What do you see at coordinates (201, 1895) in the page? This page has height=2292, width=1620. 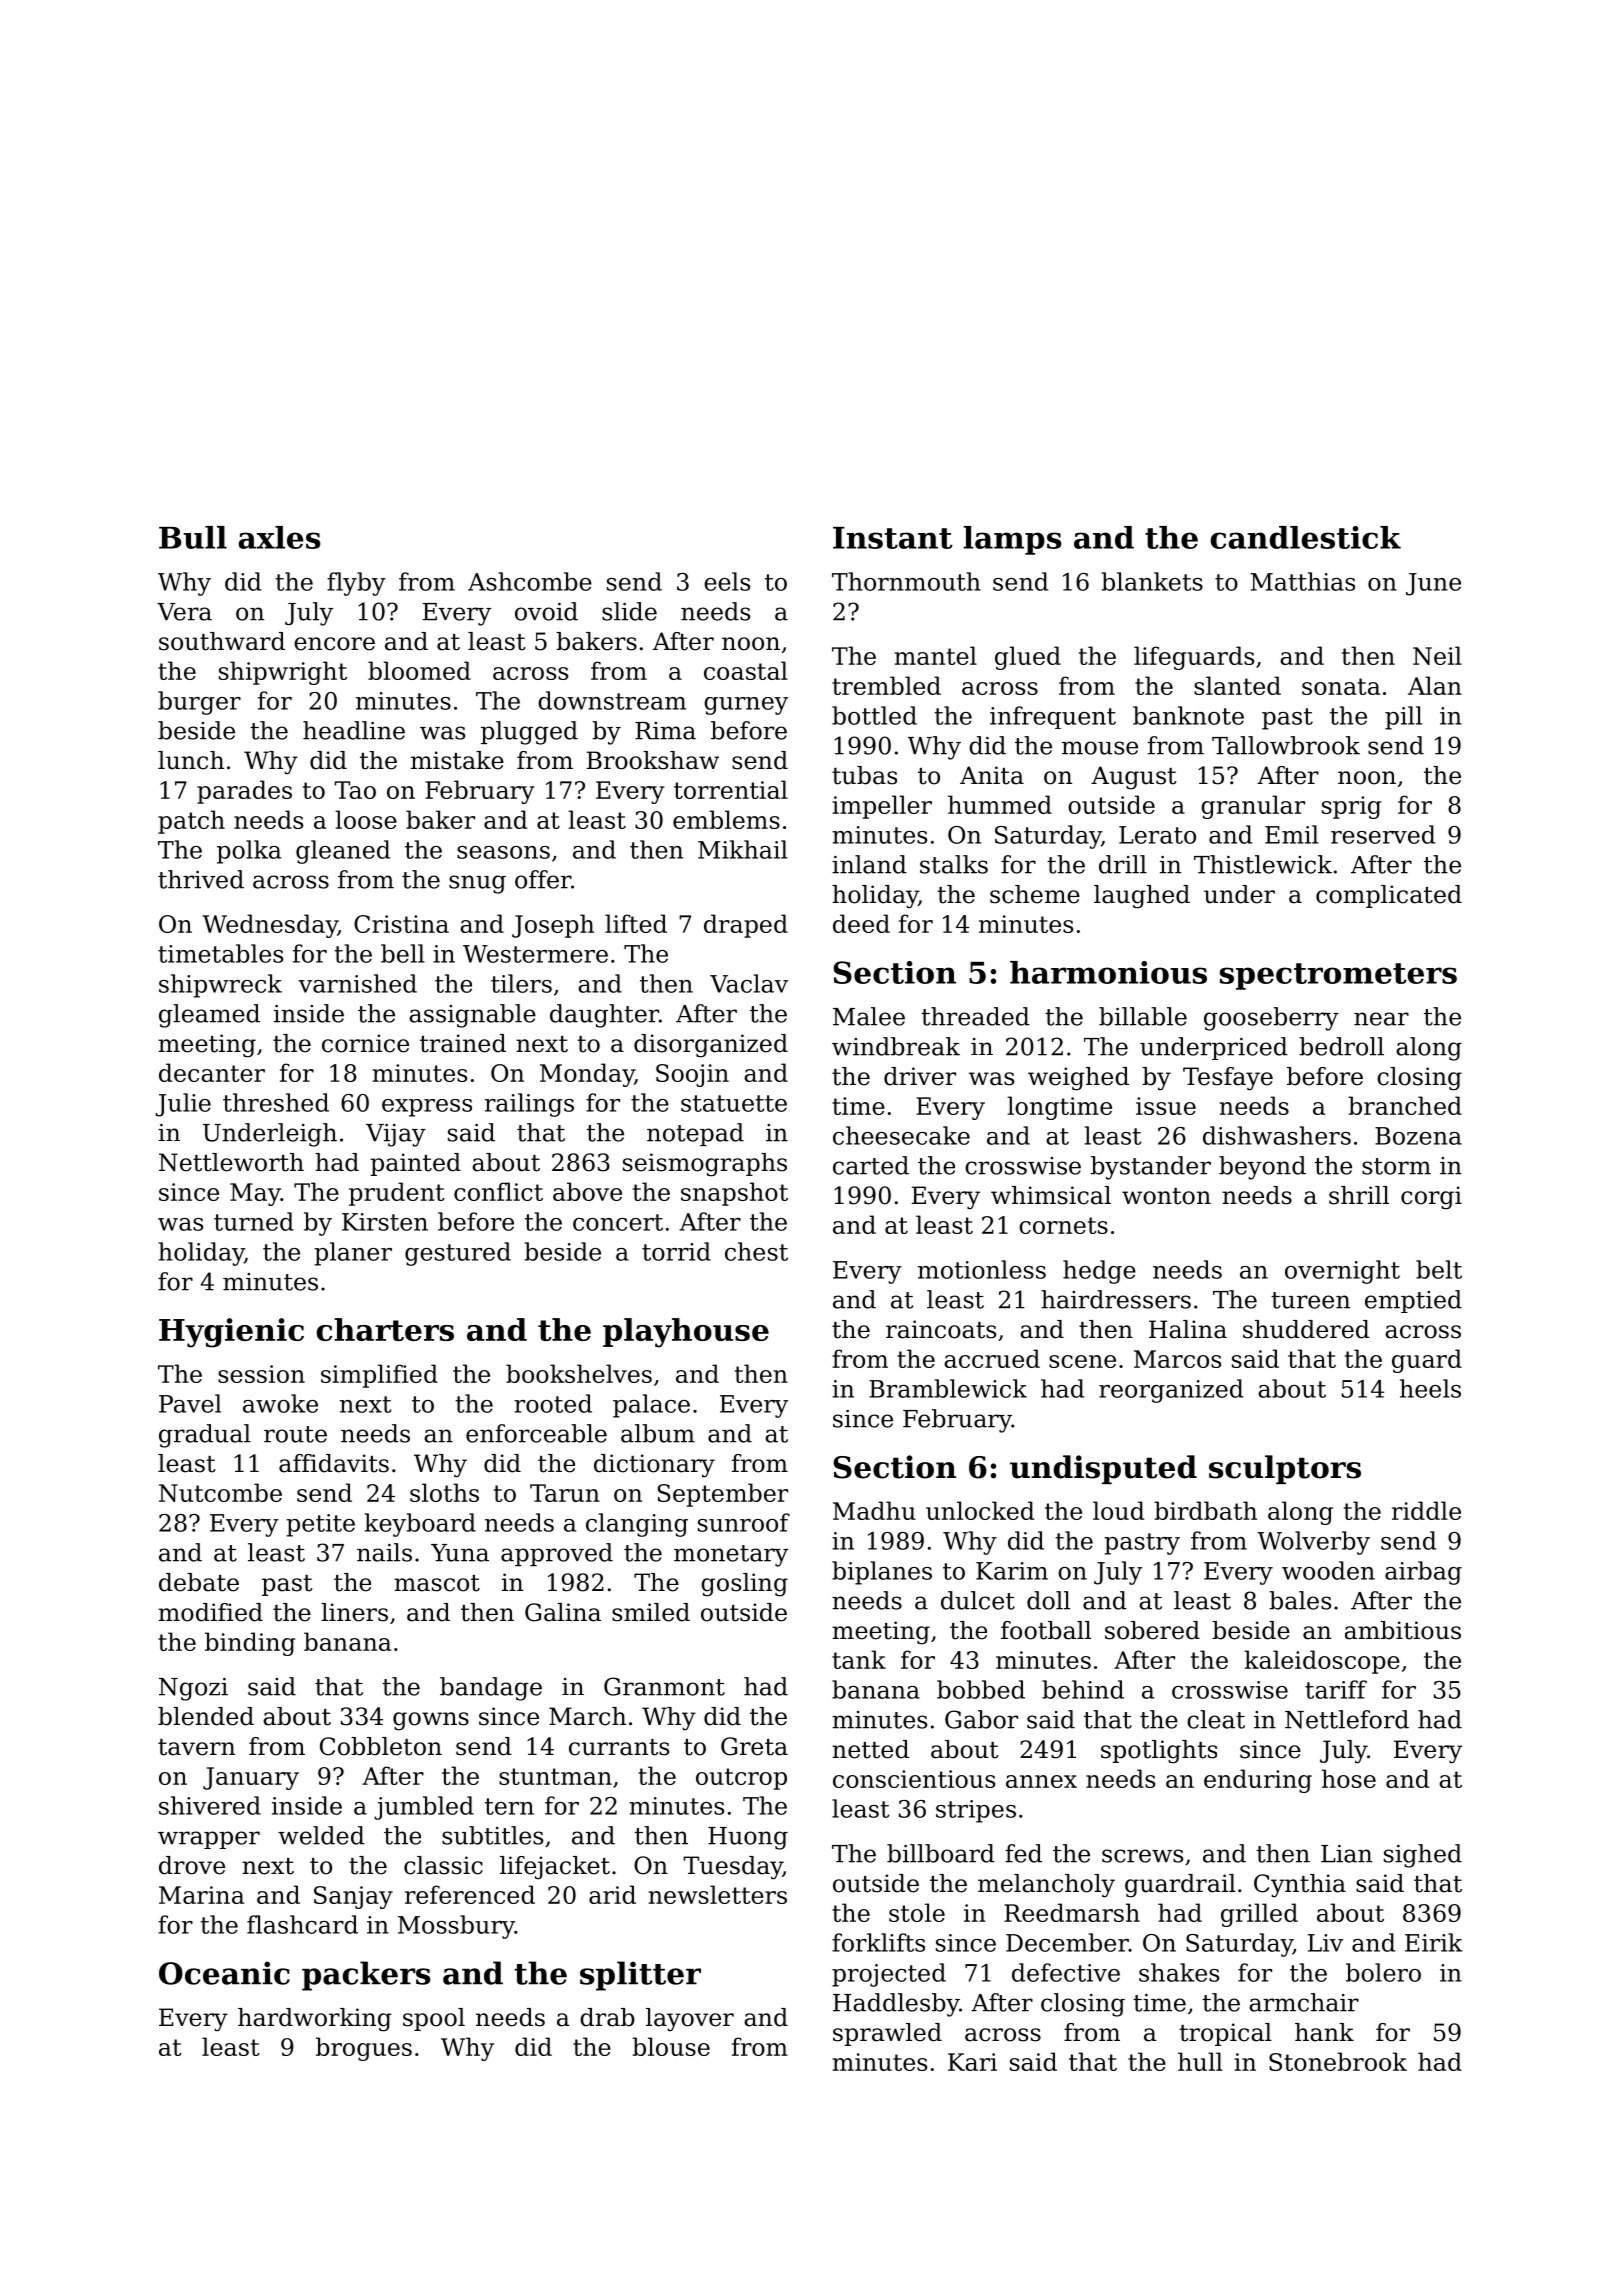 I see `Marina` at bounding box center [201, 1895].
